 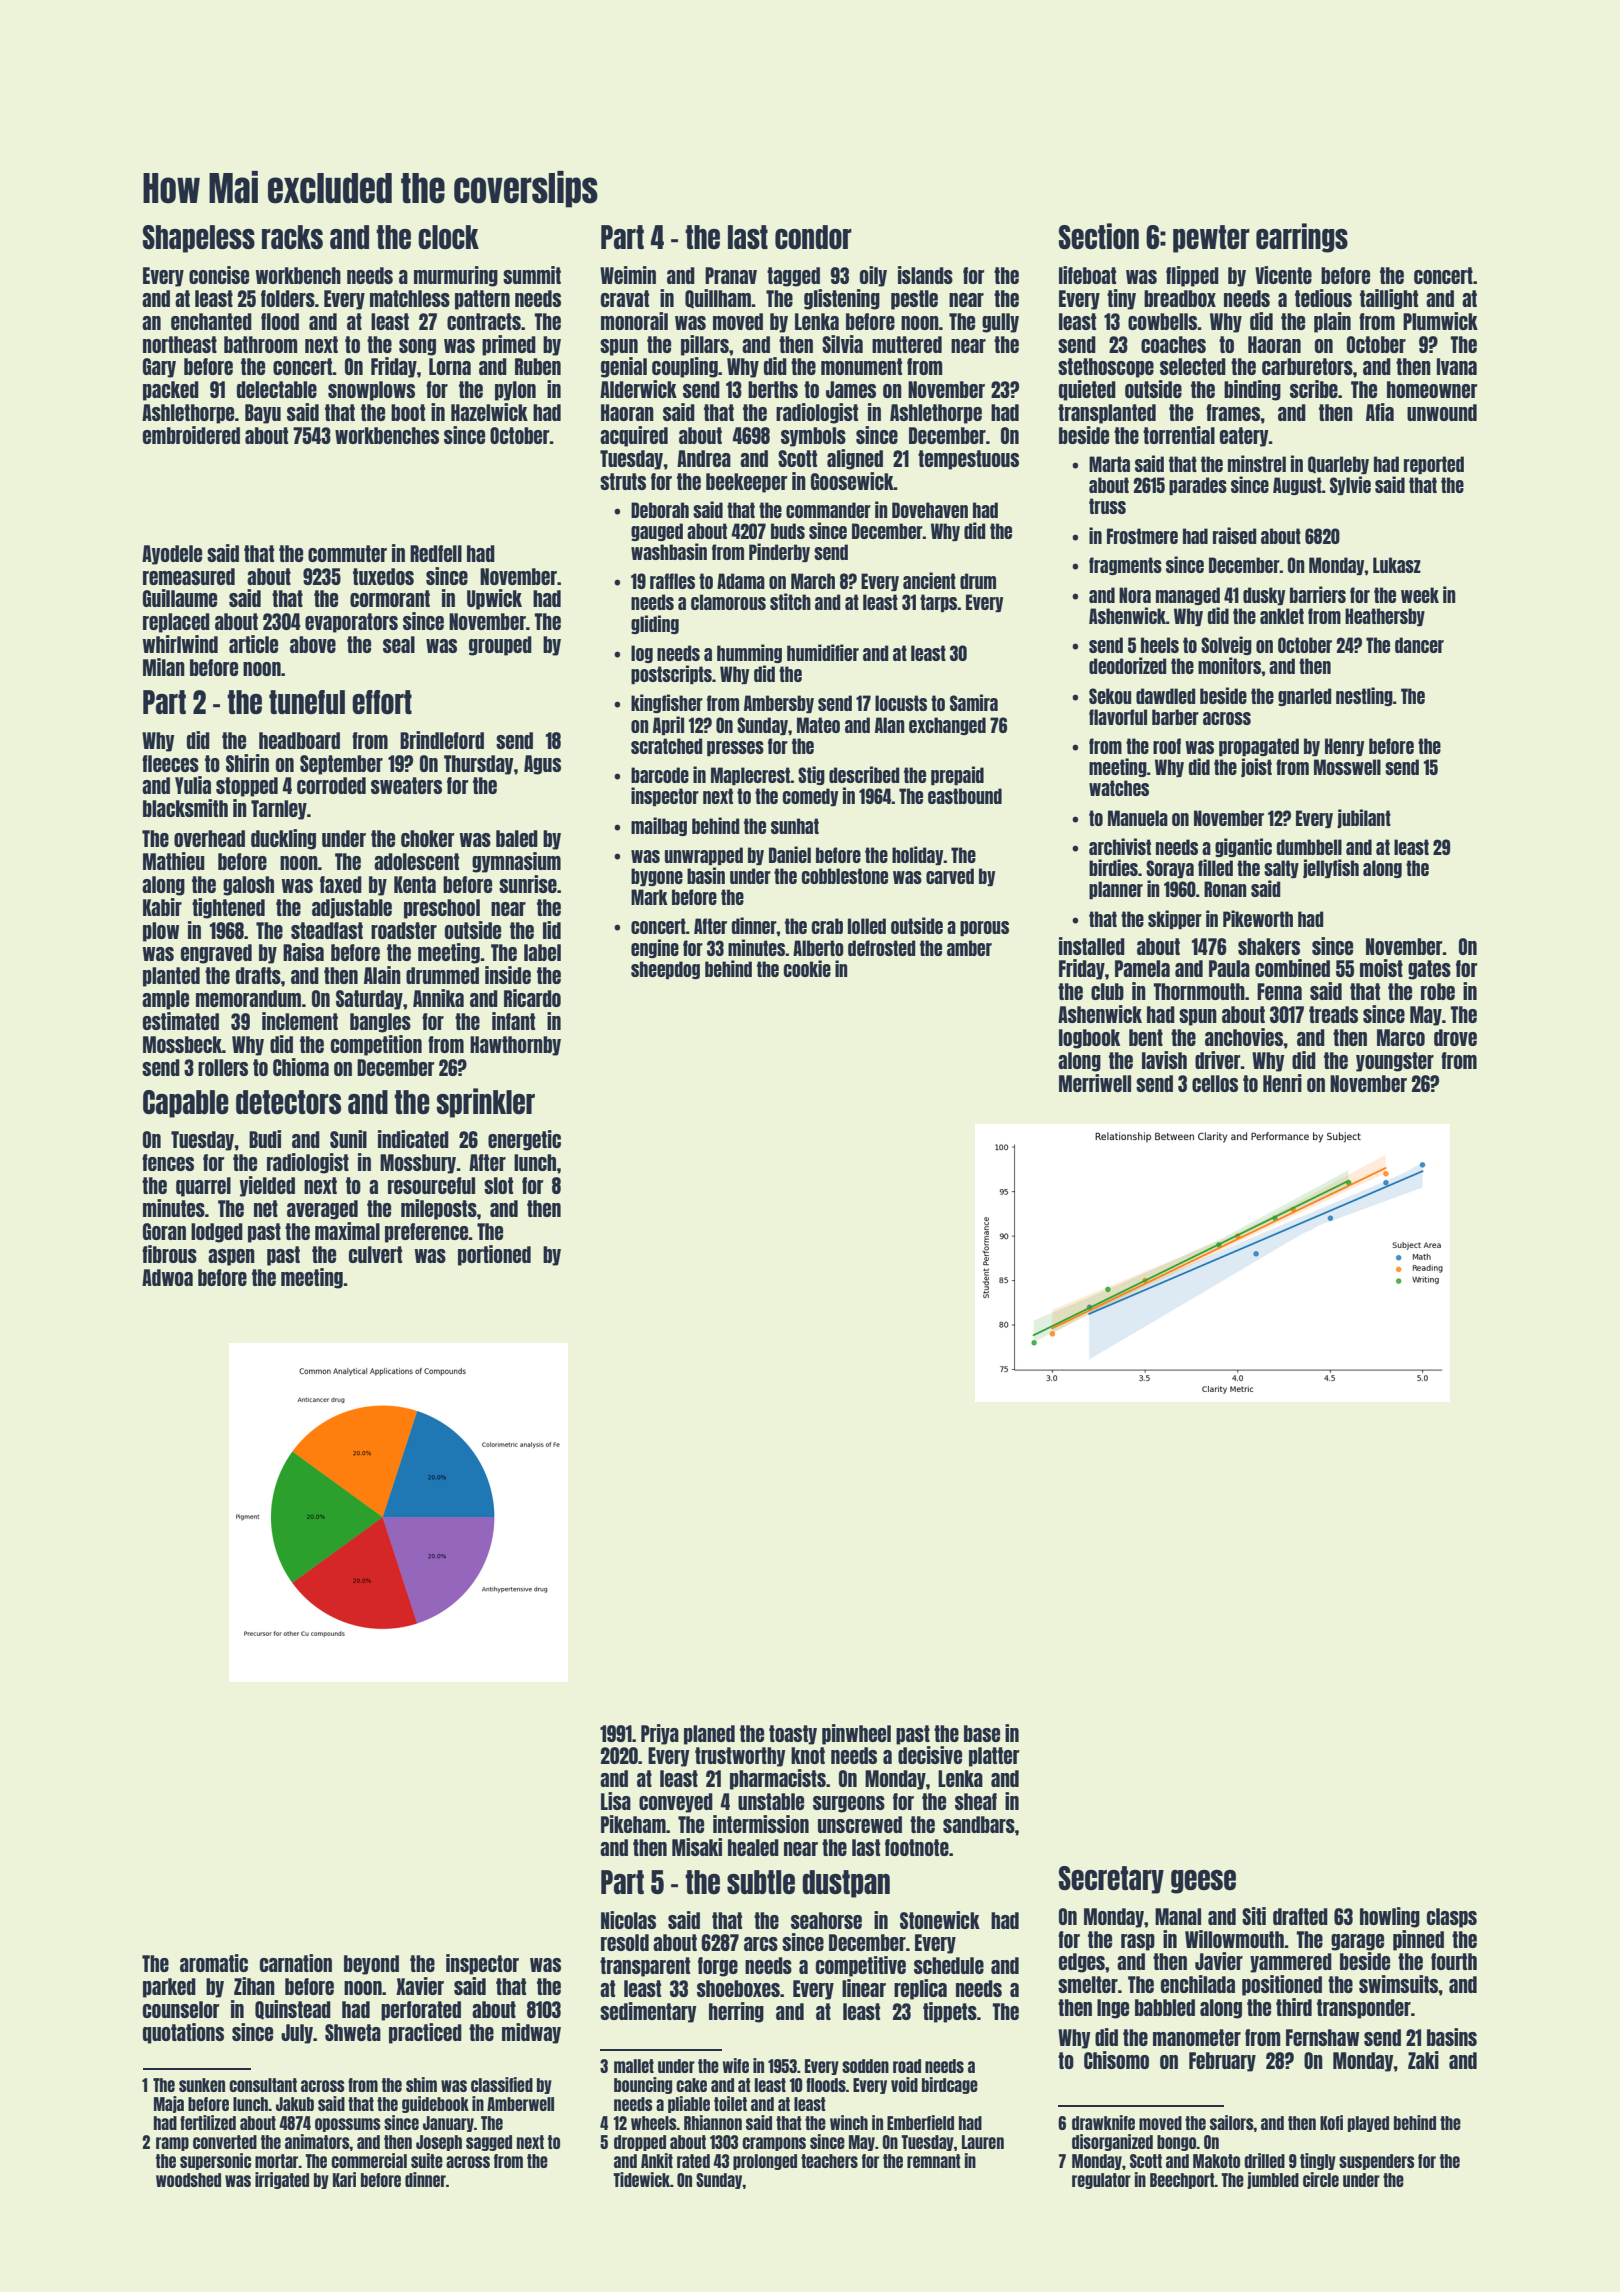 What do you see at coordinates (1211, 239) in the screenshot?
I see `pewter` at bounding box center [1211, 239].
